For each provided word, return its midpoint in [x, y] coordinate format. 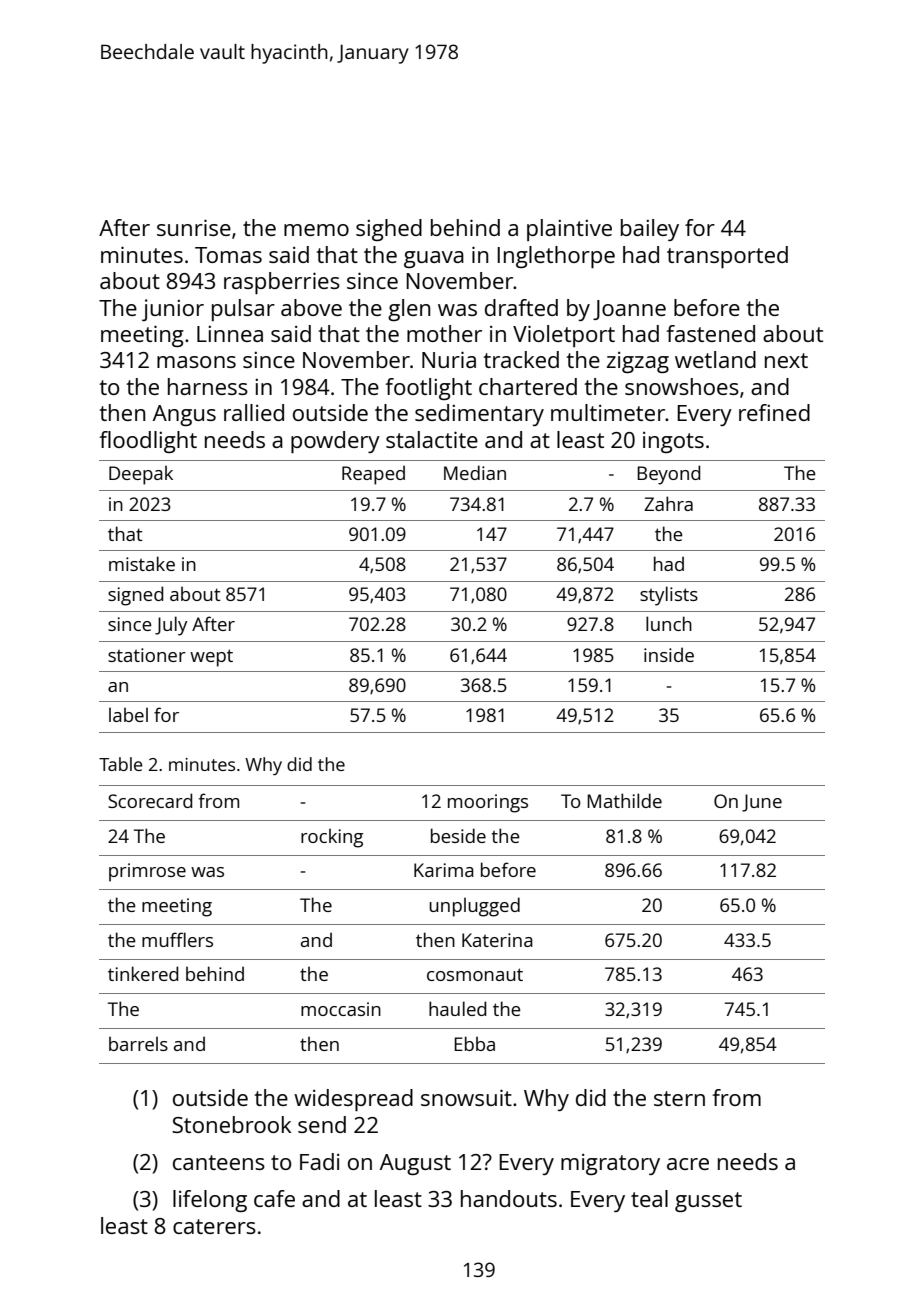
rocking [332, 838]
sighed [389, 230]
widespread [353, 1100]
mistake [142, 563]
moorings [488, 803]
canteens [219, 1162]
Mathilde [624, 800]
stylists [669, 596]
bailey [650, 230]
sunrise [194, 227]
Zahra [668, 503]
